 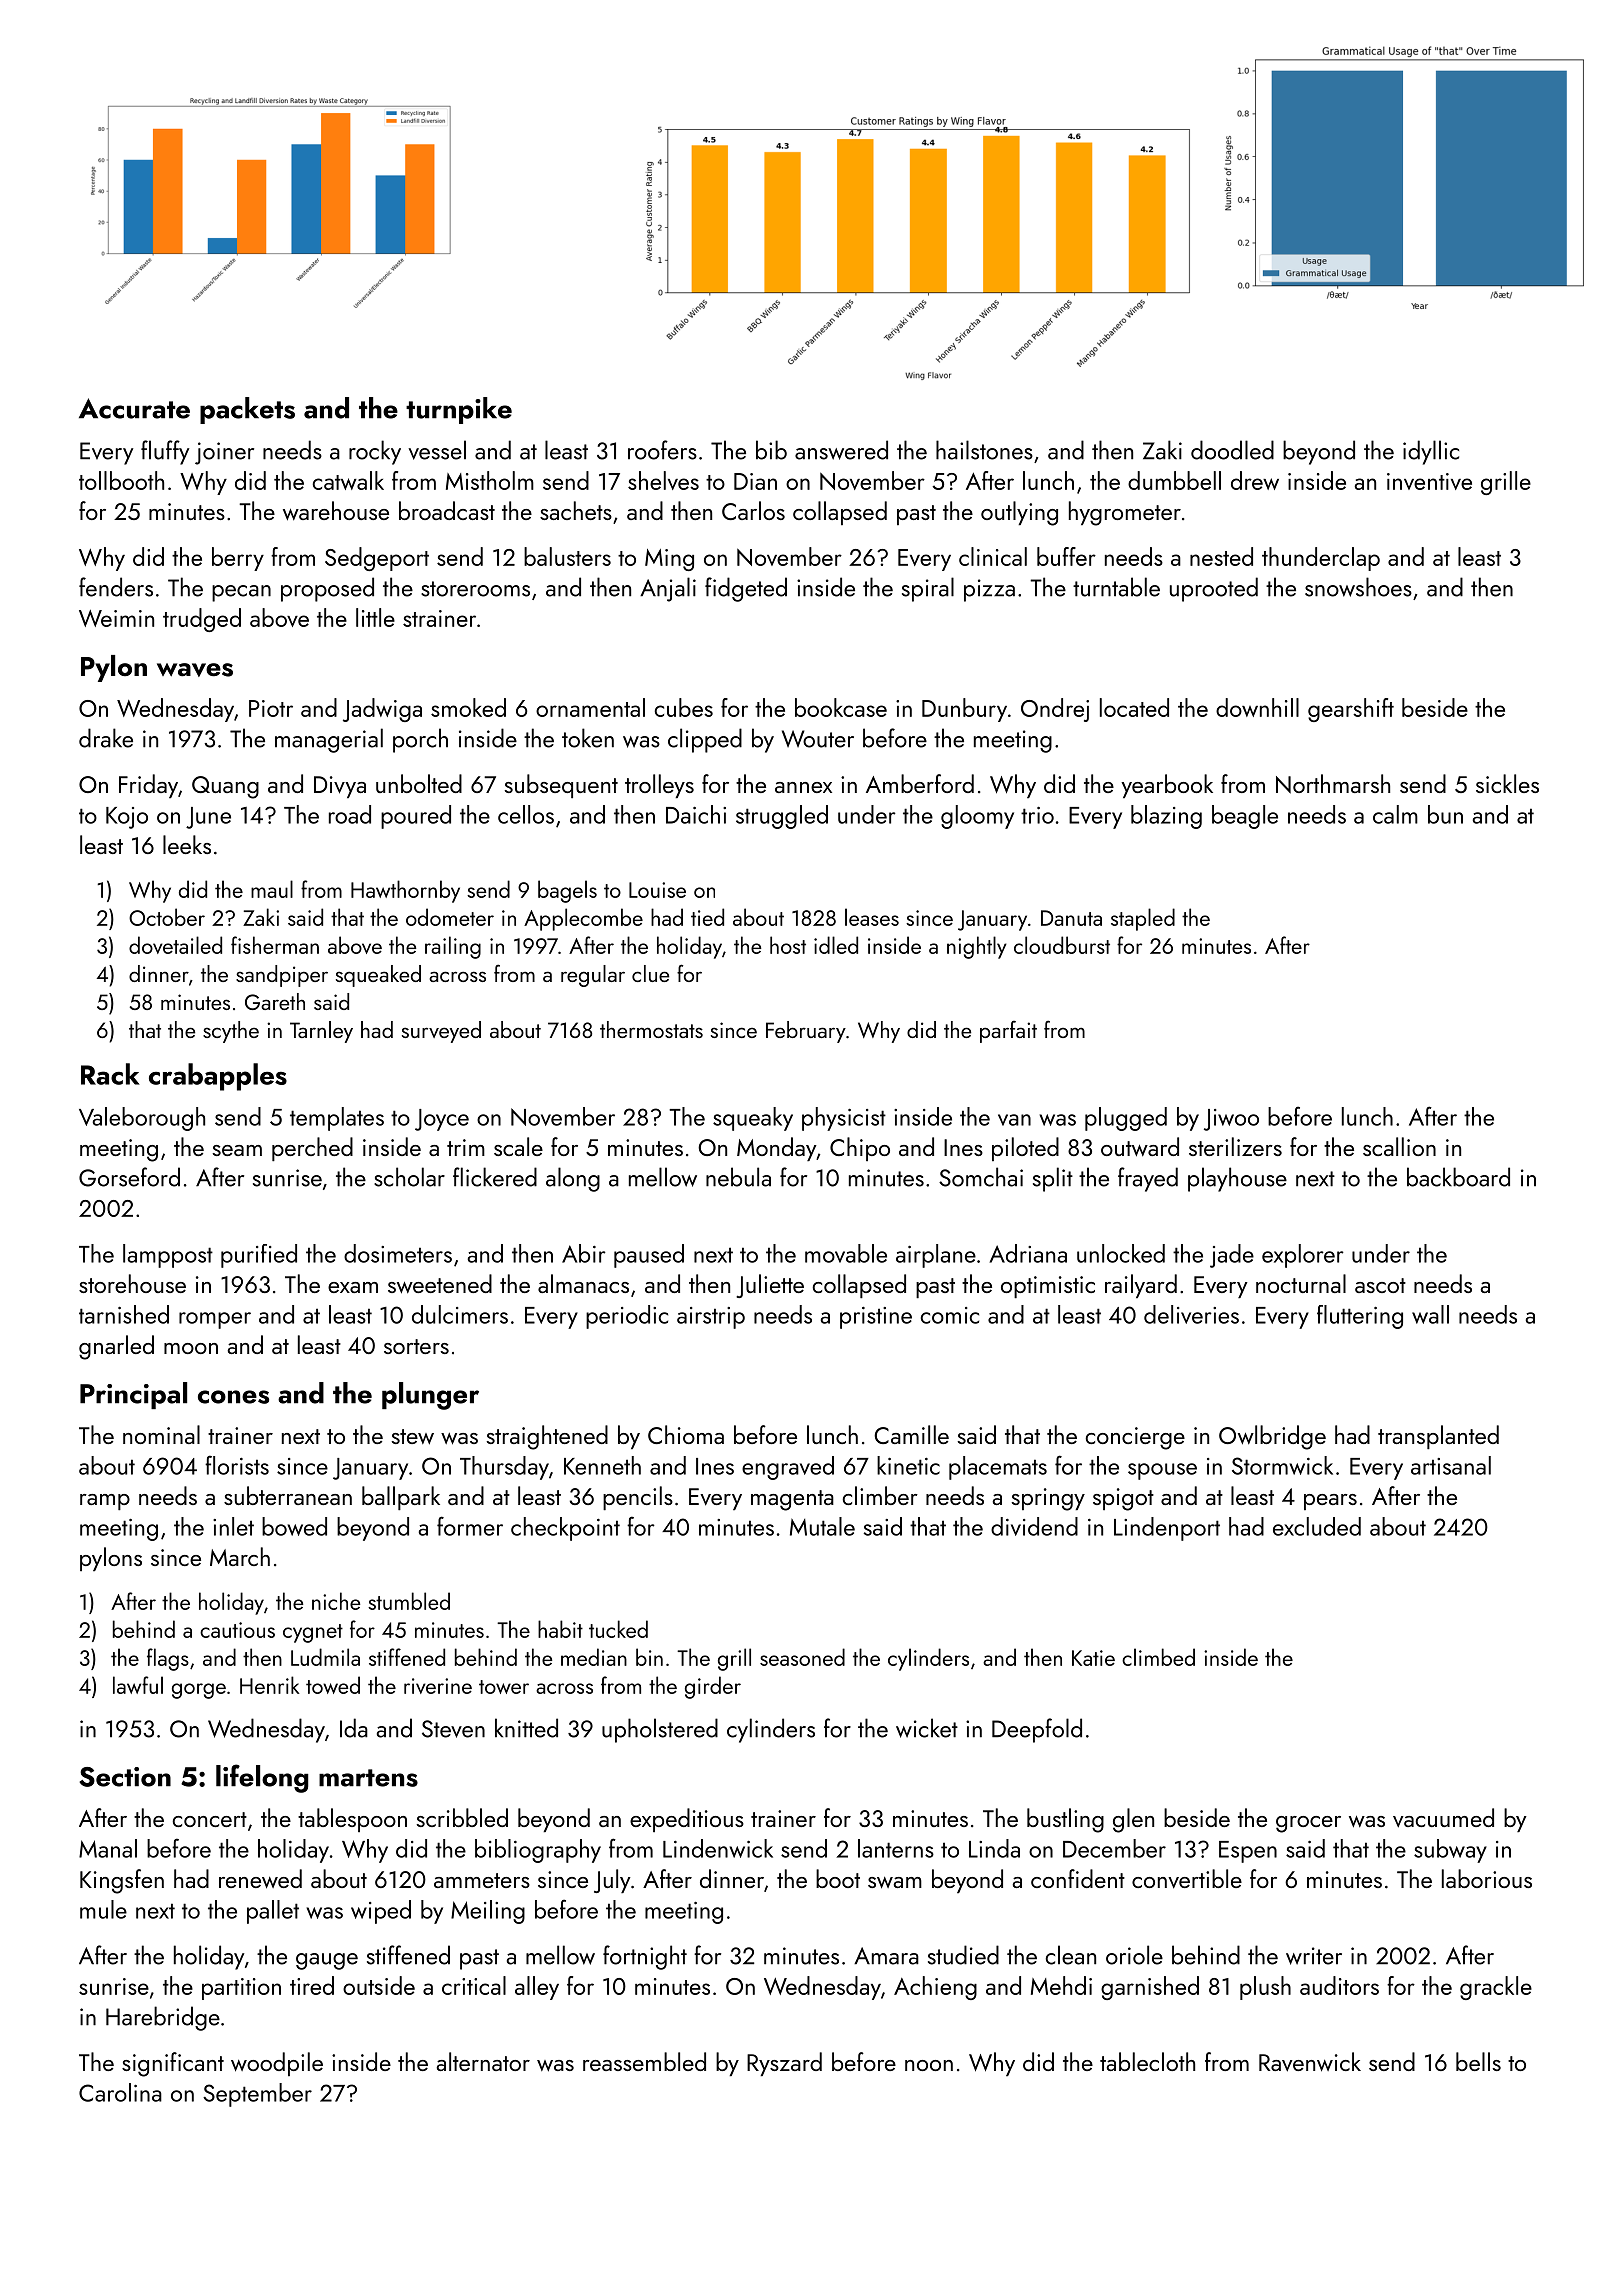 What do you see at coordinates (1048, 1287) in the document?
I see `optimistic` at bounding box center [1048, 1287].
